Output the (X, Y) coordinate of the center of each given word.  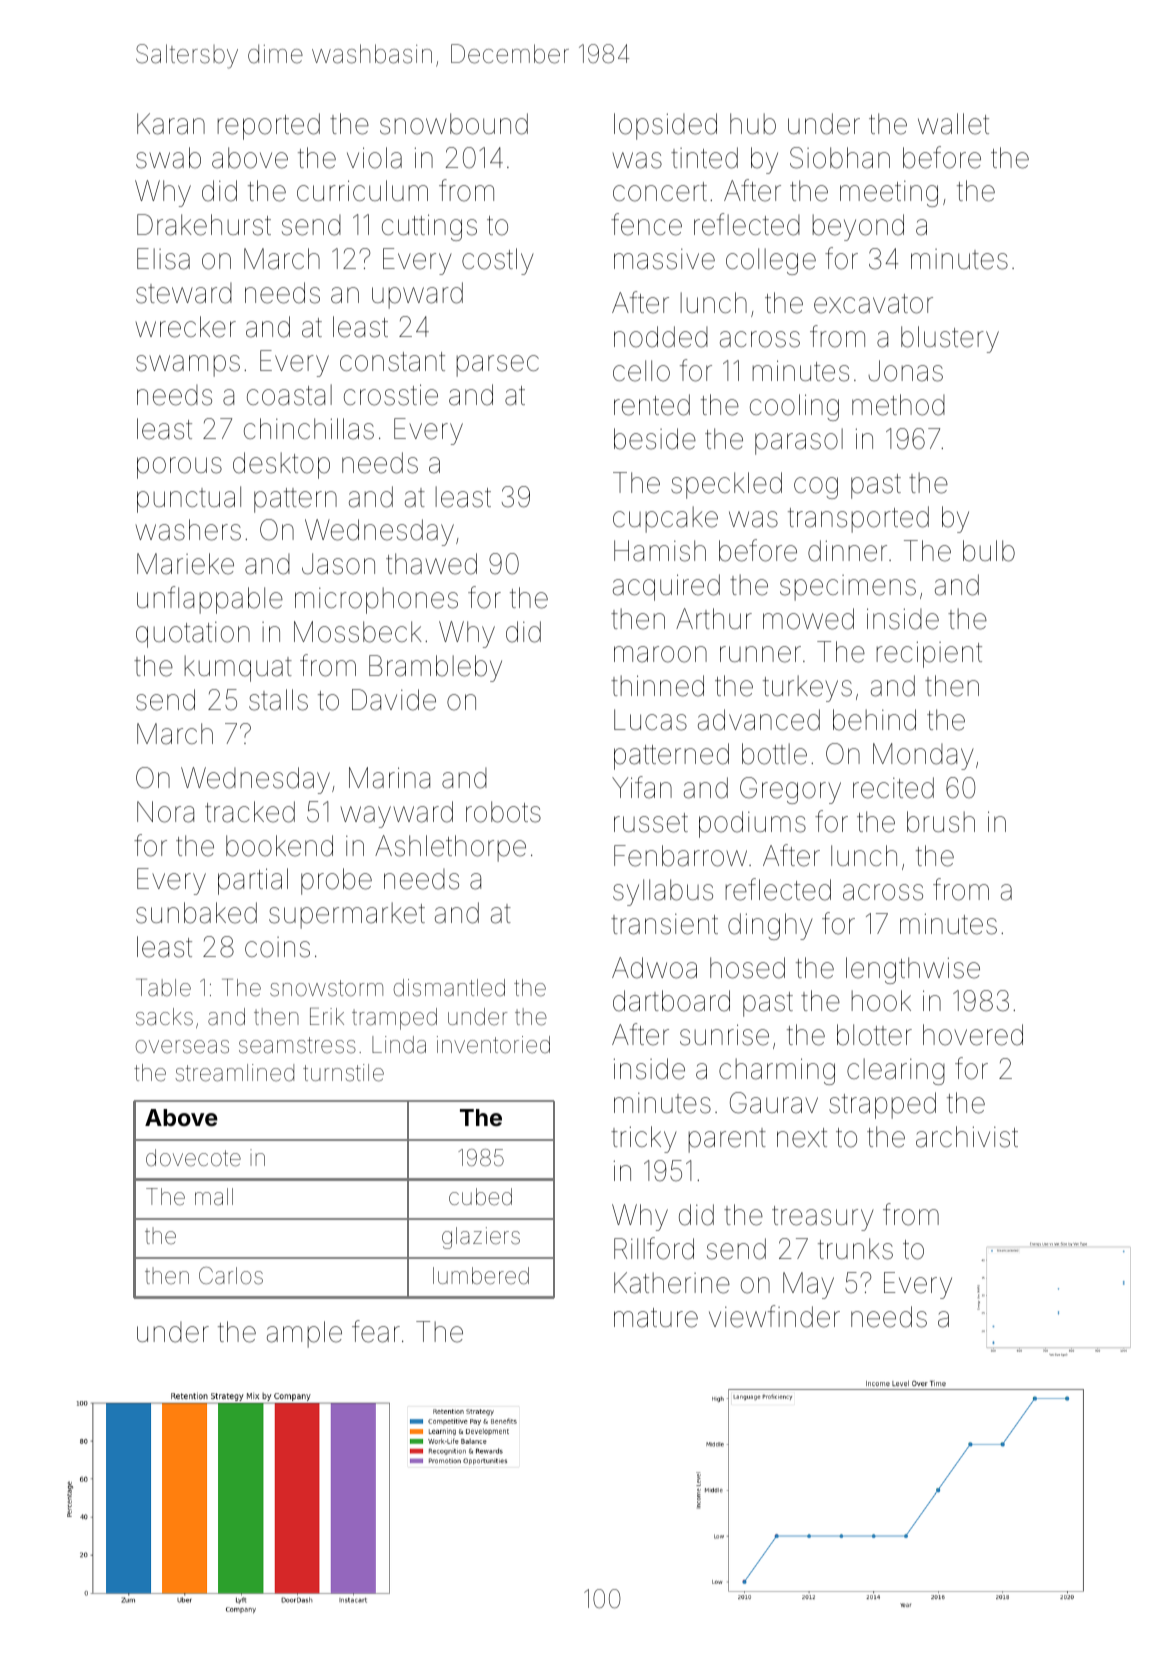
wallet (953, 124)
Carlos (231, 1276)
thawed (431, 564)
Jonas (905, 371)
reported (268, 126)
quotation (193, 635)
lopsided (665, 126)
